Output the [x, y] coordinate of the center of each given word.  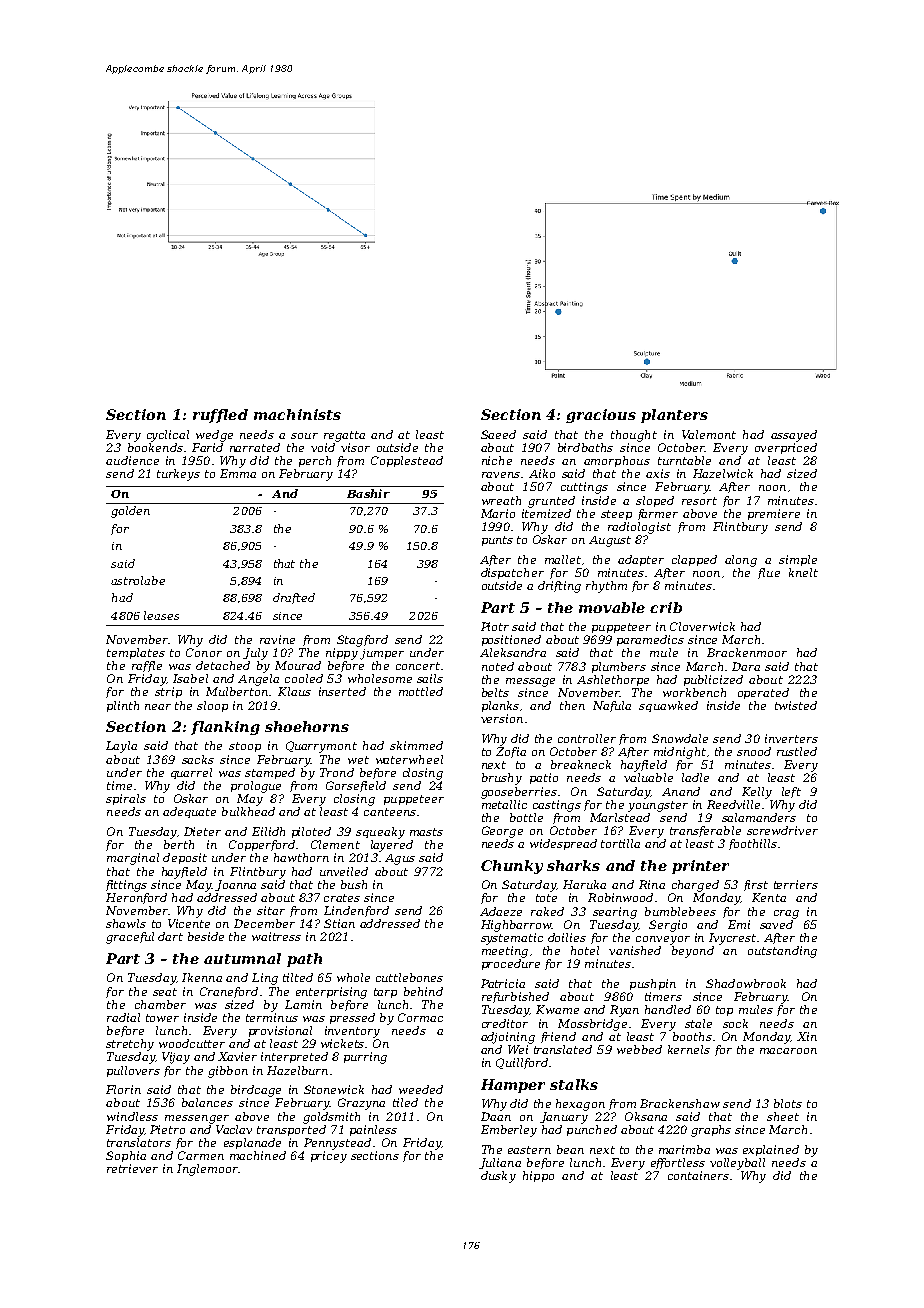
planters [674, 416]
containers [698, 1175]
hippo [538, 1176]
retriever [132, 1168]
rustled [797, 751]
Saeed [498, 434]
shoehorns [307, 726]
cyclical [168, 436]
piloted [311, 832]
